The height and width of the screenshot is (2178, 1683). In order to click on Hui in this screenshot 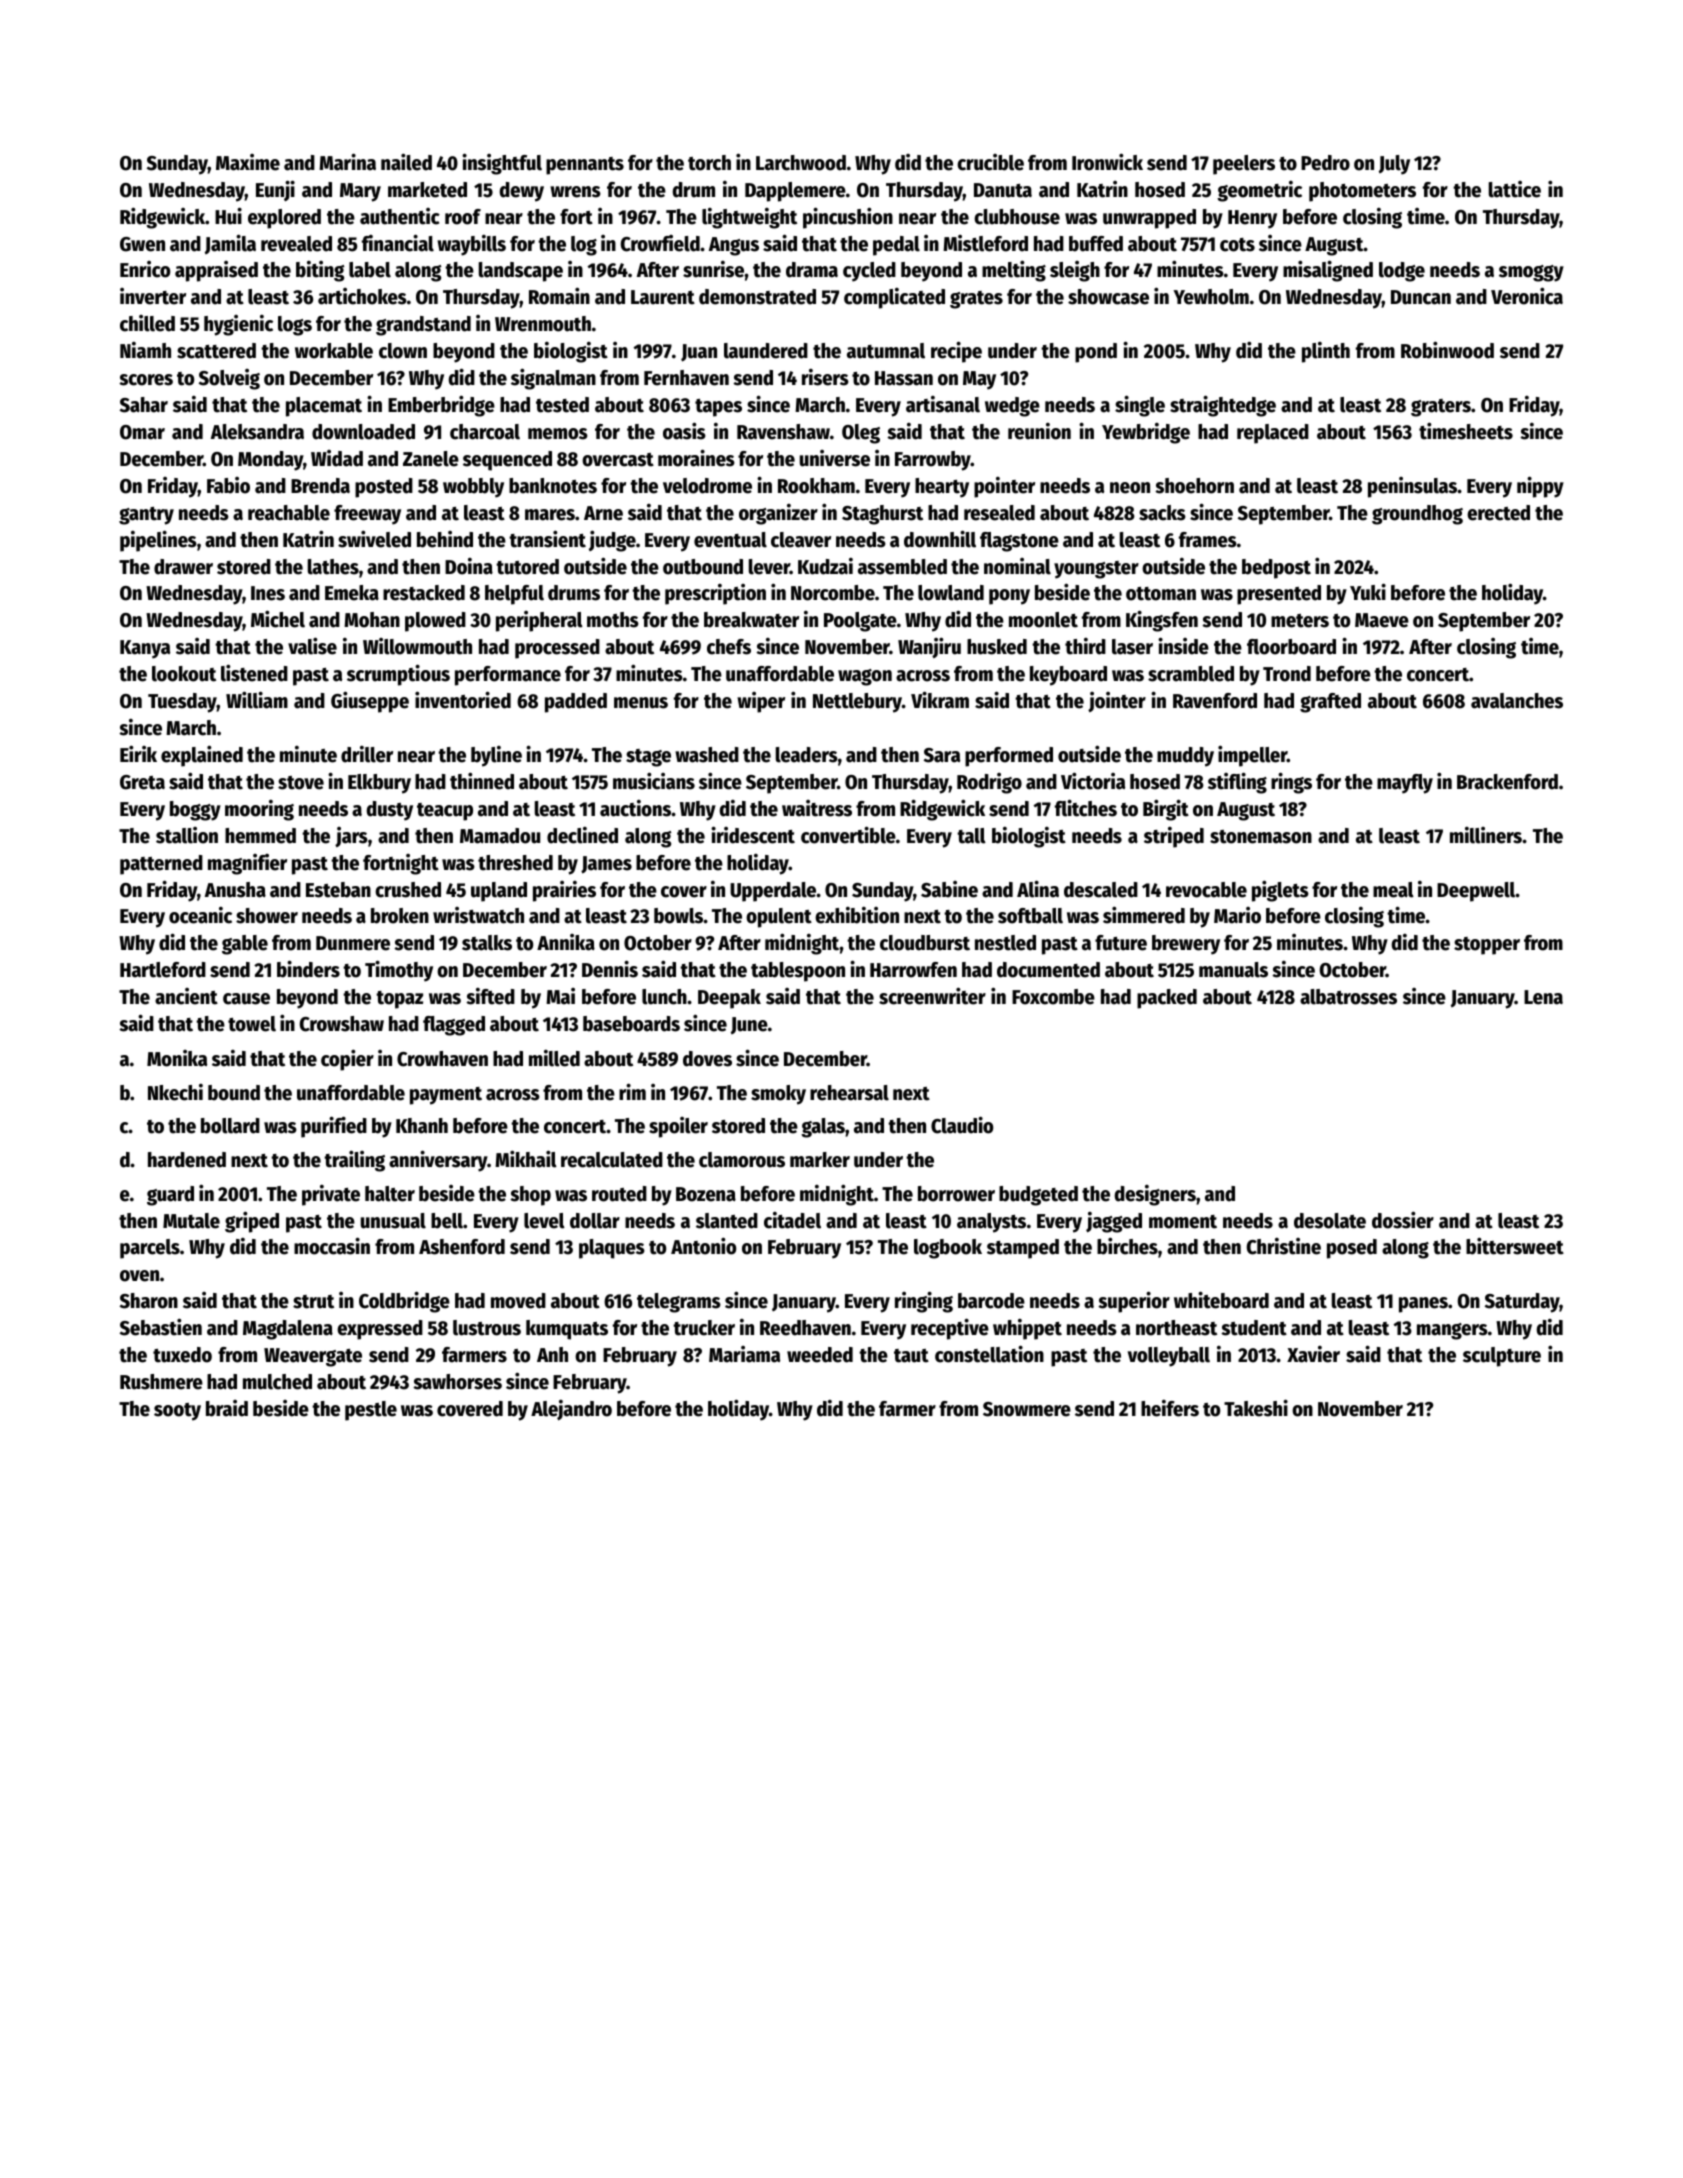, I will do `click(228, 216)`.
